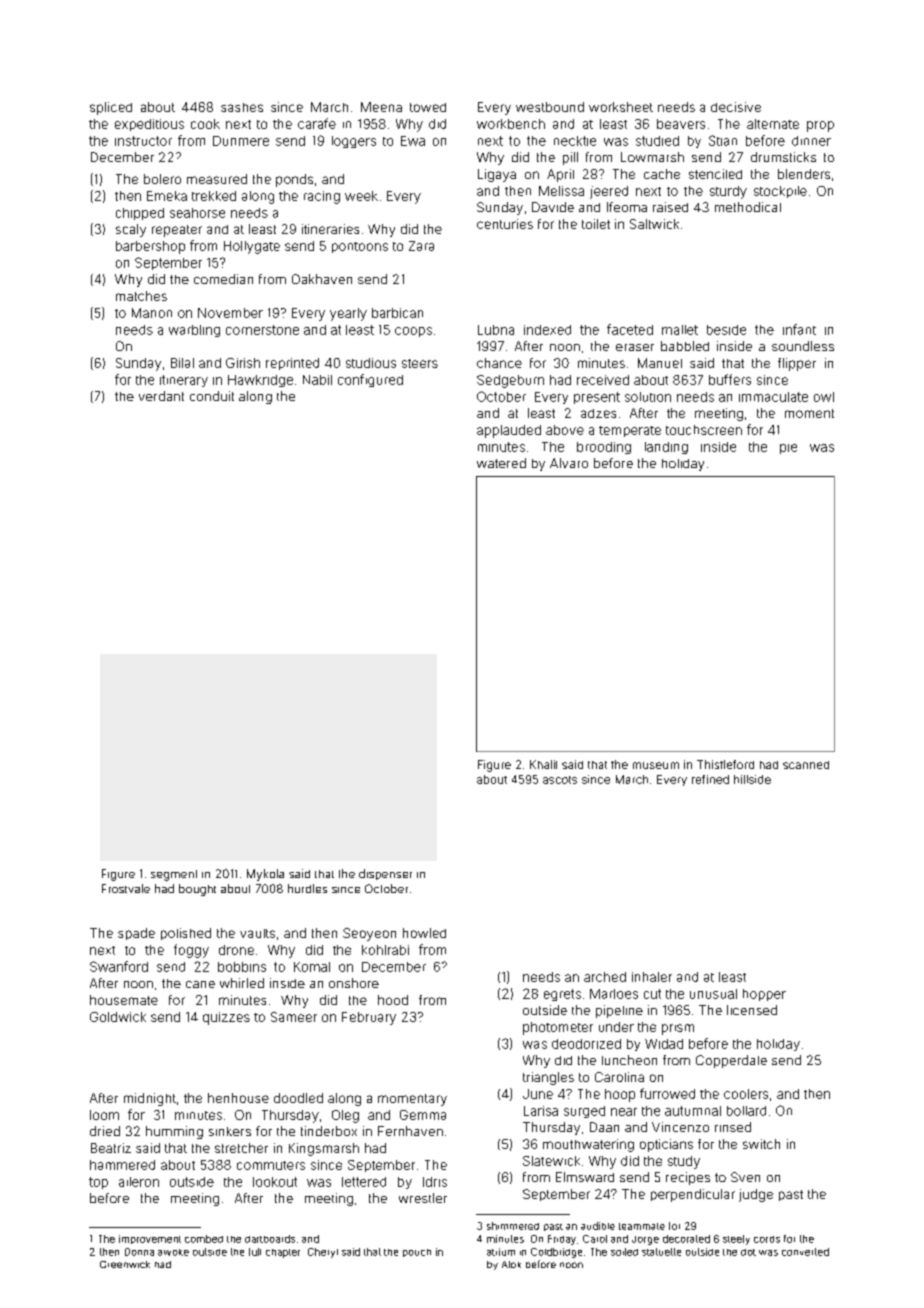  What do you see at coordinates (550, 107) in the image?
I see `westbound` at bounding box center [550, 107].
